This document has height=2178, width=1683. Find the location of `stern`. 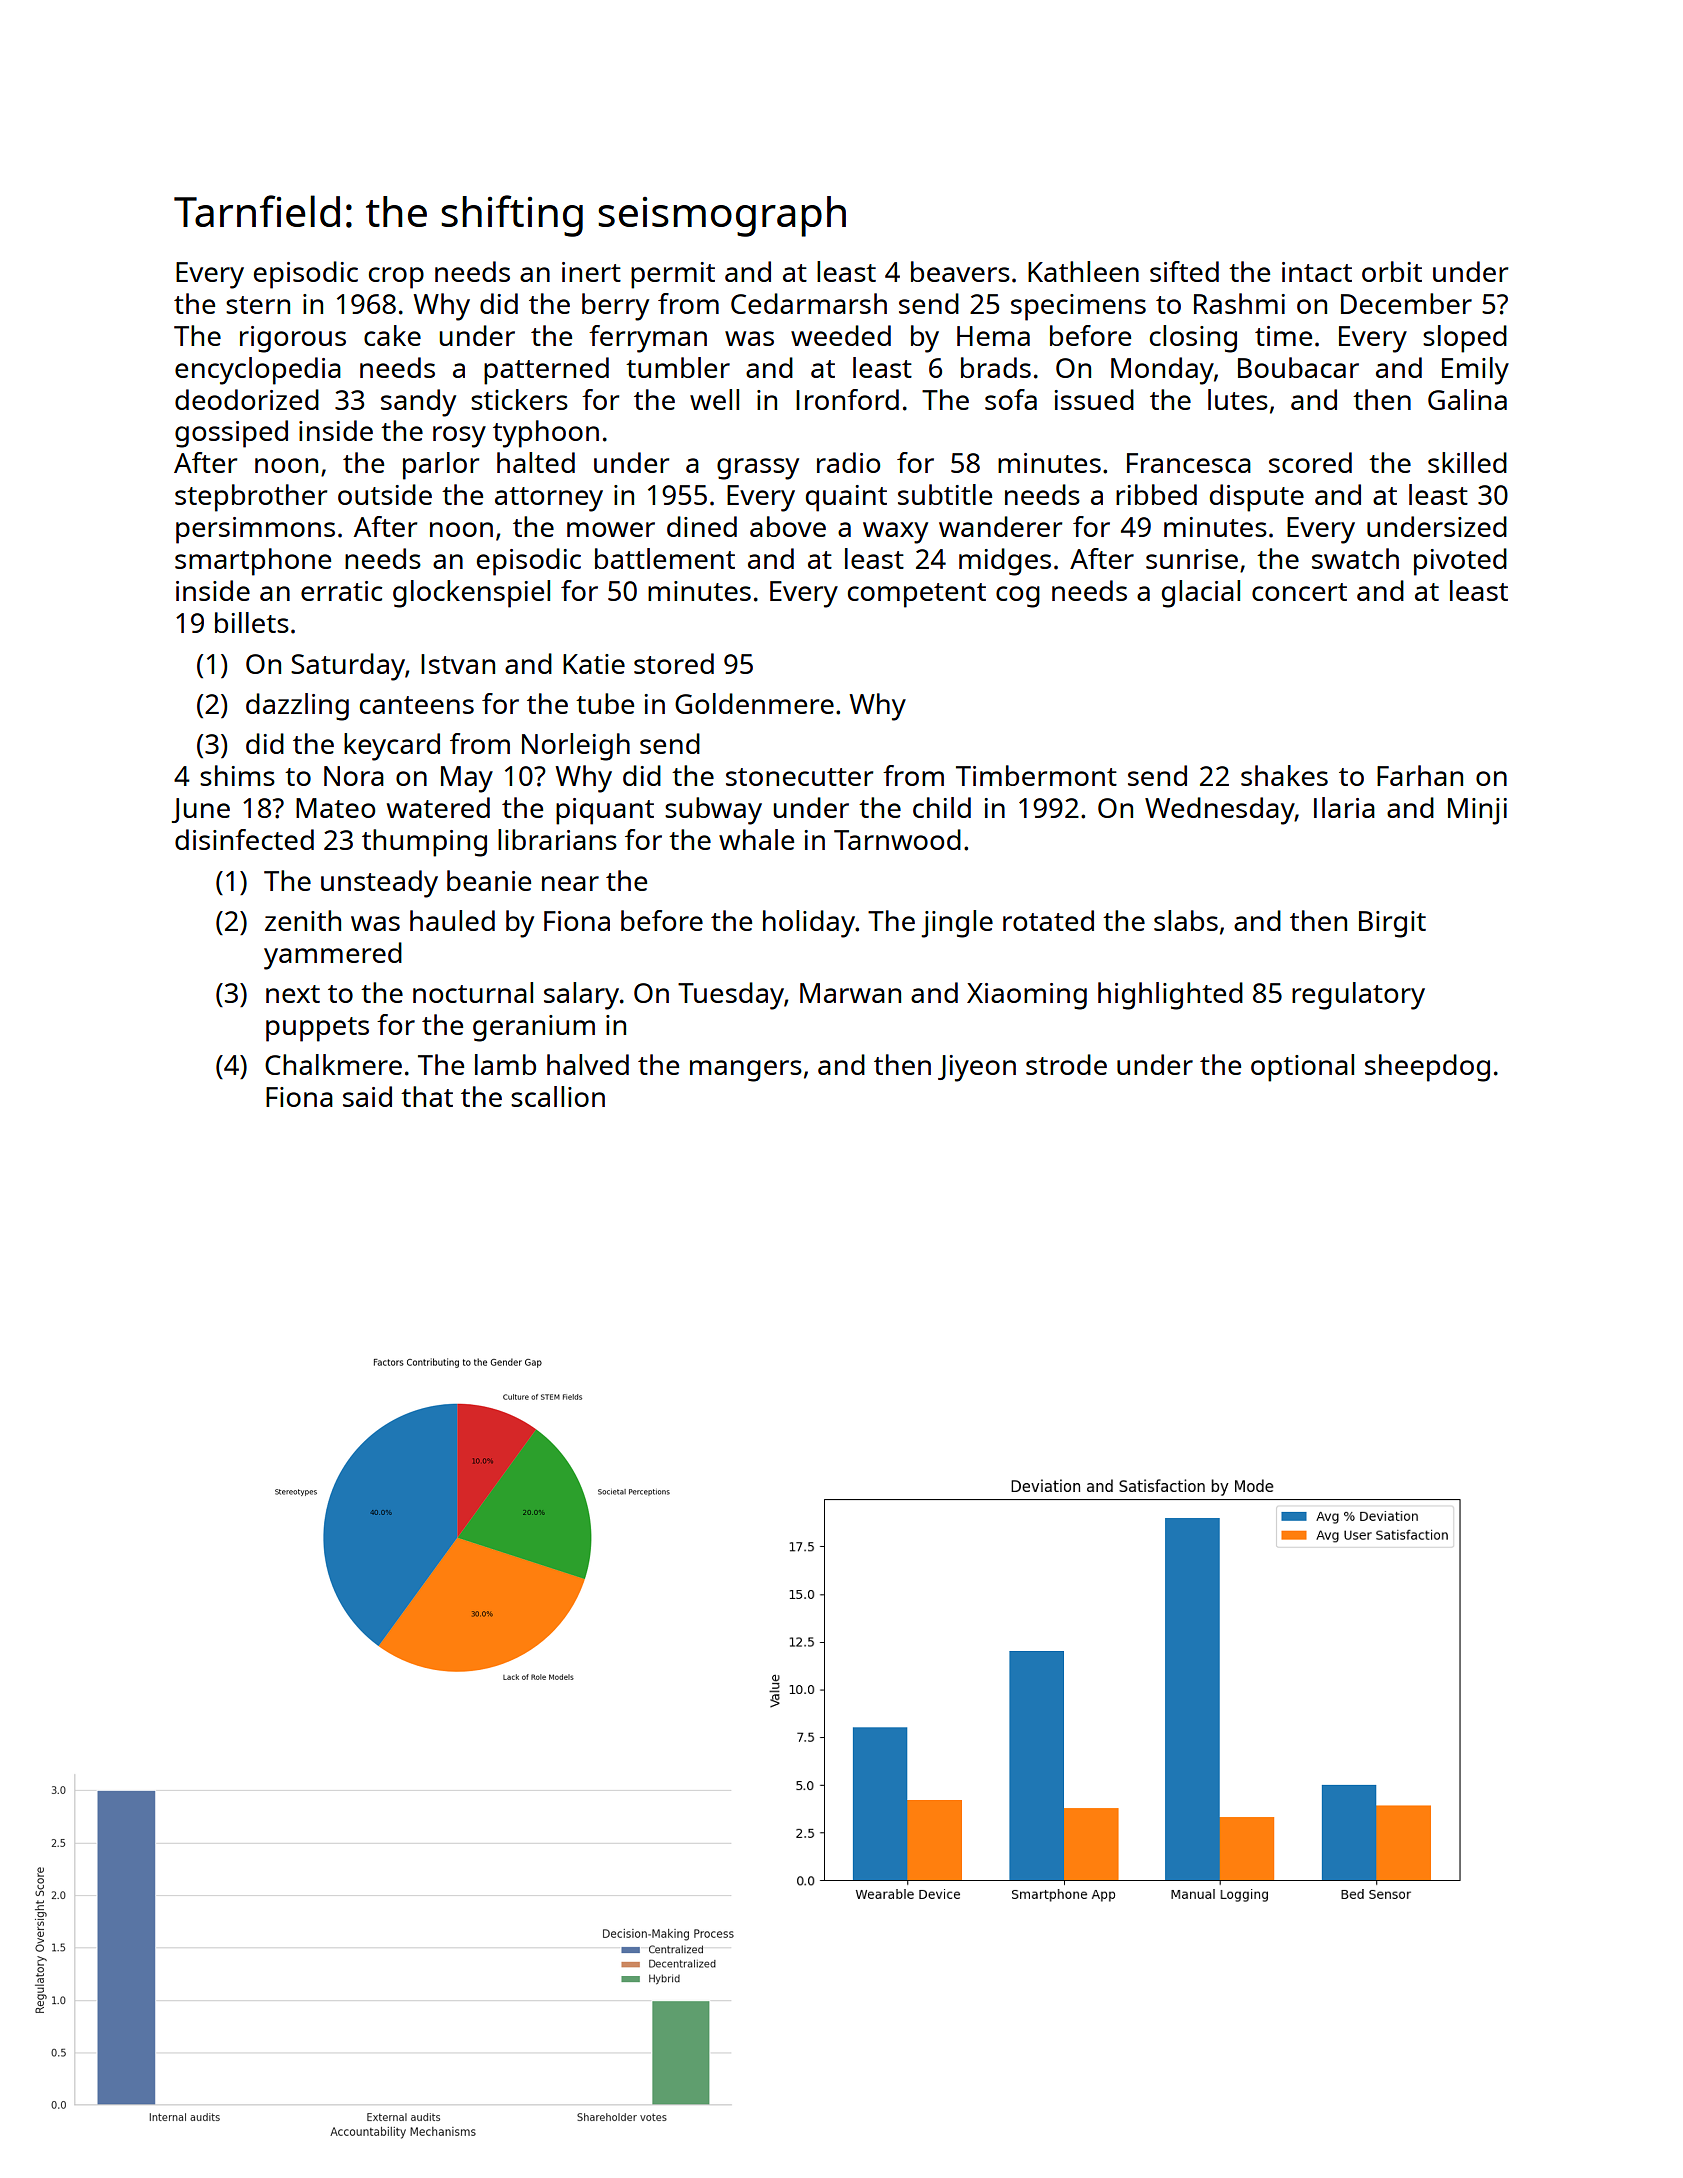

stern is located at coordinates (258, 305).
